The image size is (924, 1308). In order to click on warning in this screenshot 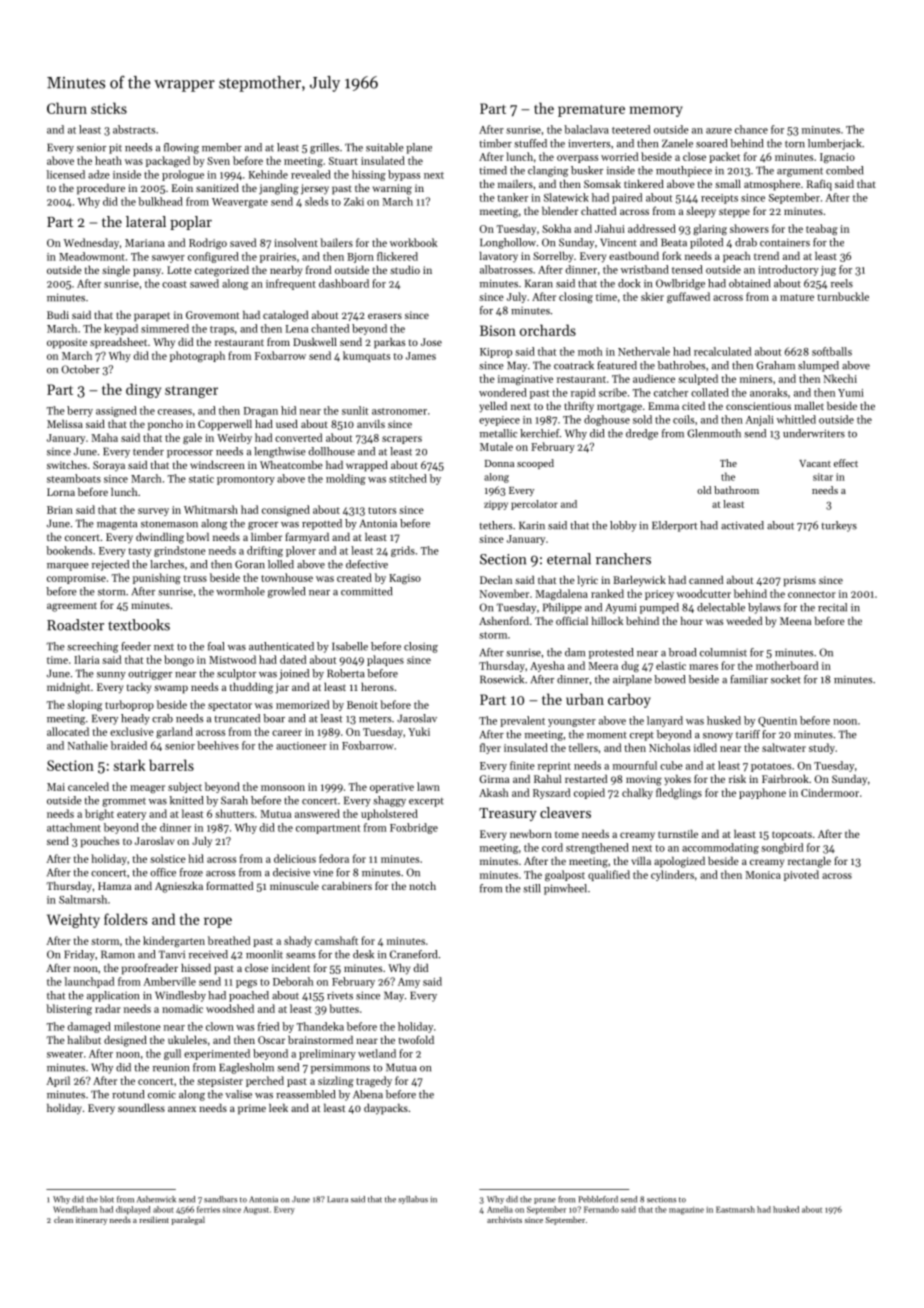, I will do `click(392, 189)`.
